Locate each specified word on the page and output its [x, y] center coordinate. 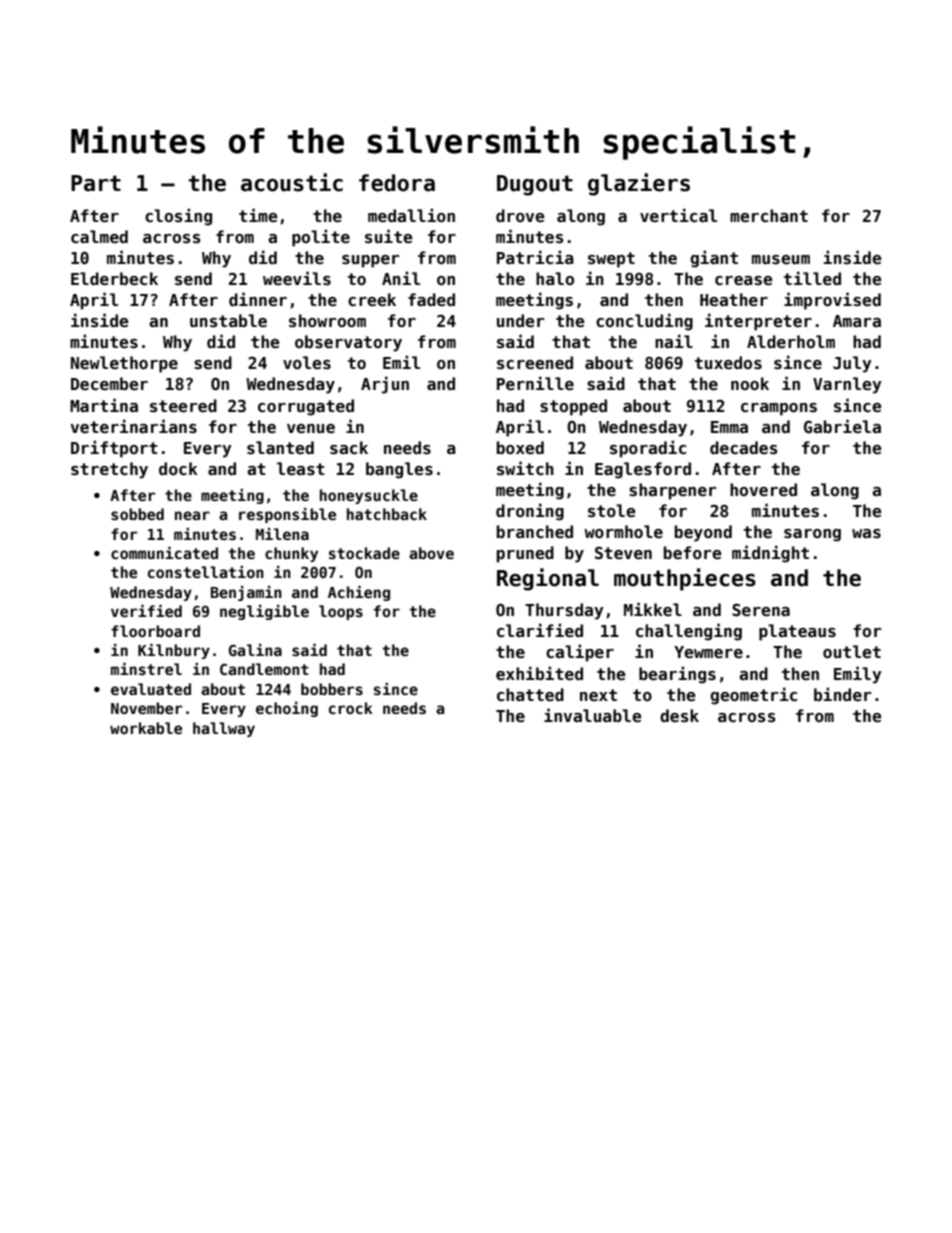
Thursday [564, 611]
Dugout [535, 185]
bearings [677, 675]
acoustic [292, 182]
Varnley [847, 385]
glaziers [639, 184]
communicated [164, 553]
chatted [530, 695]
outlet [852, 652]
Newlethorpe [124, 364]
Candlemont [264, 669]
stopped [573, 407]
